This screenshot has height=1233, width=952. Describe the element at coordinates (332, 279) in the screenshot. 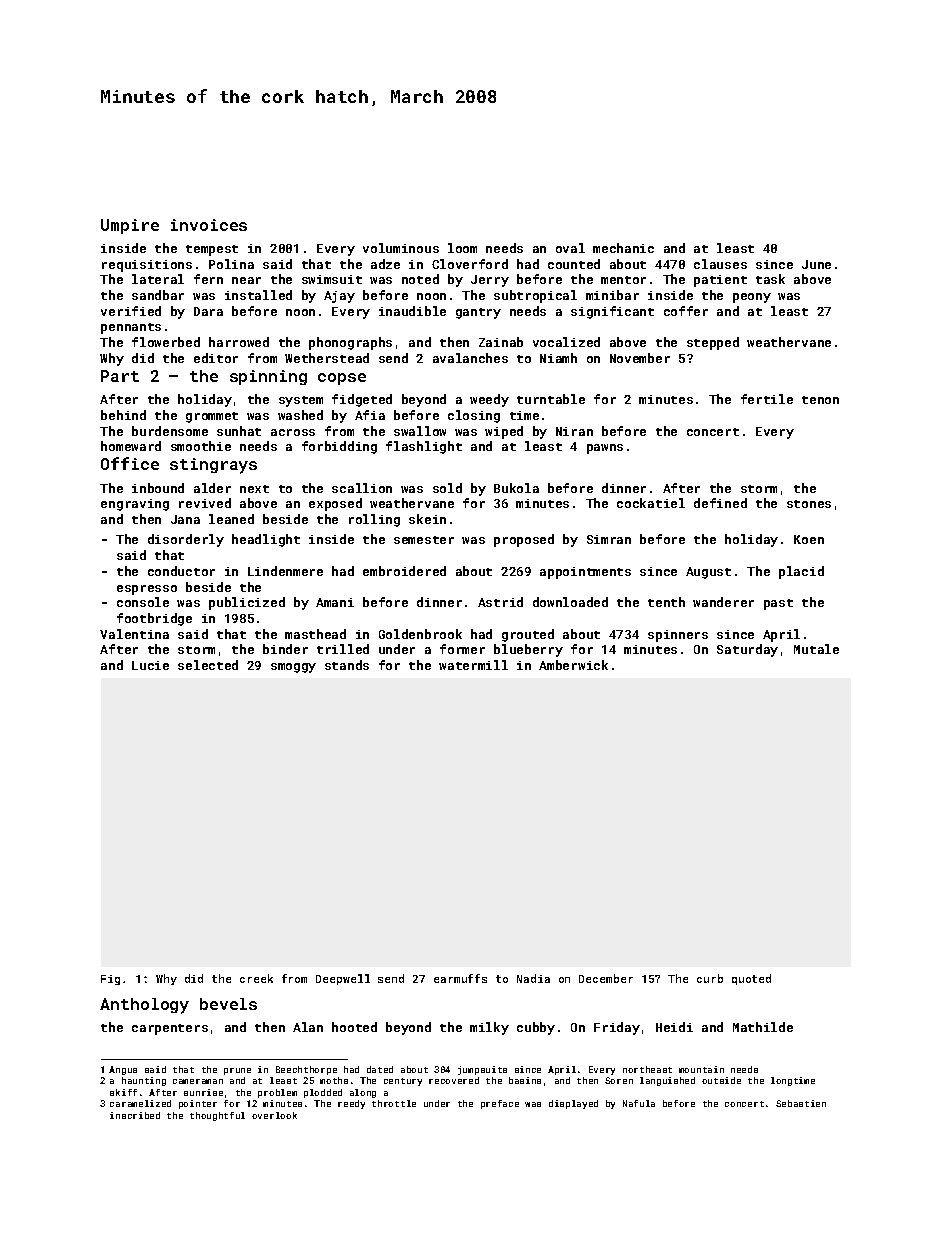

I see `swimsuit` at that location.
